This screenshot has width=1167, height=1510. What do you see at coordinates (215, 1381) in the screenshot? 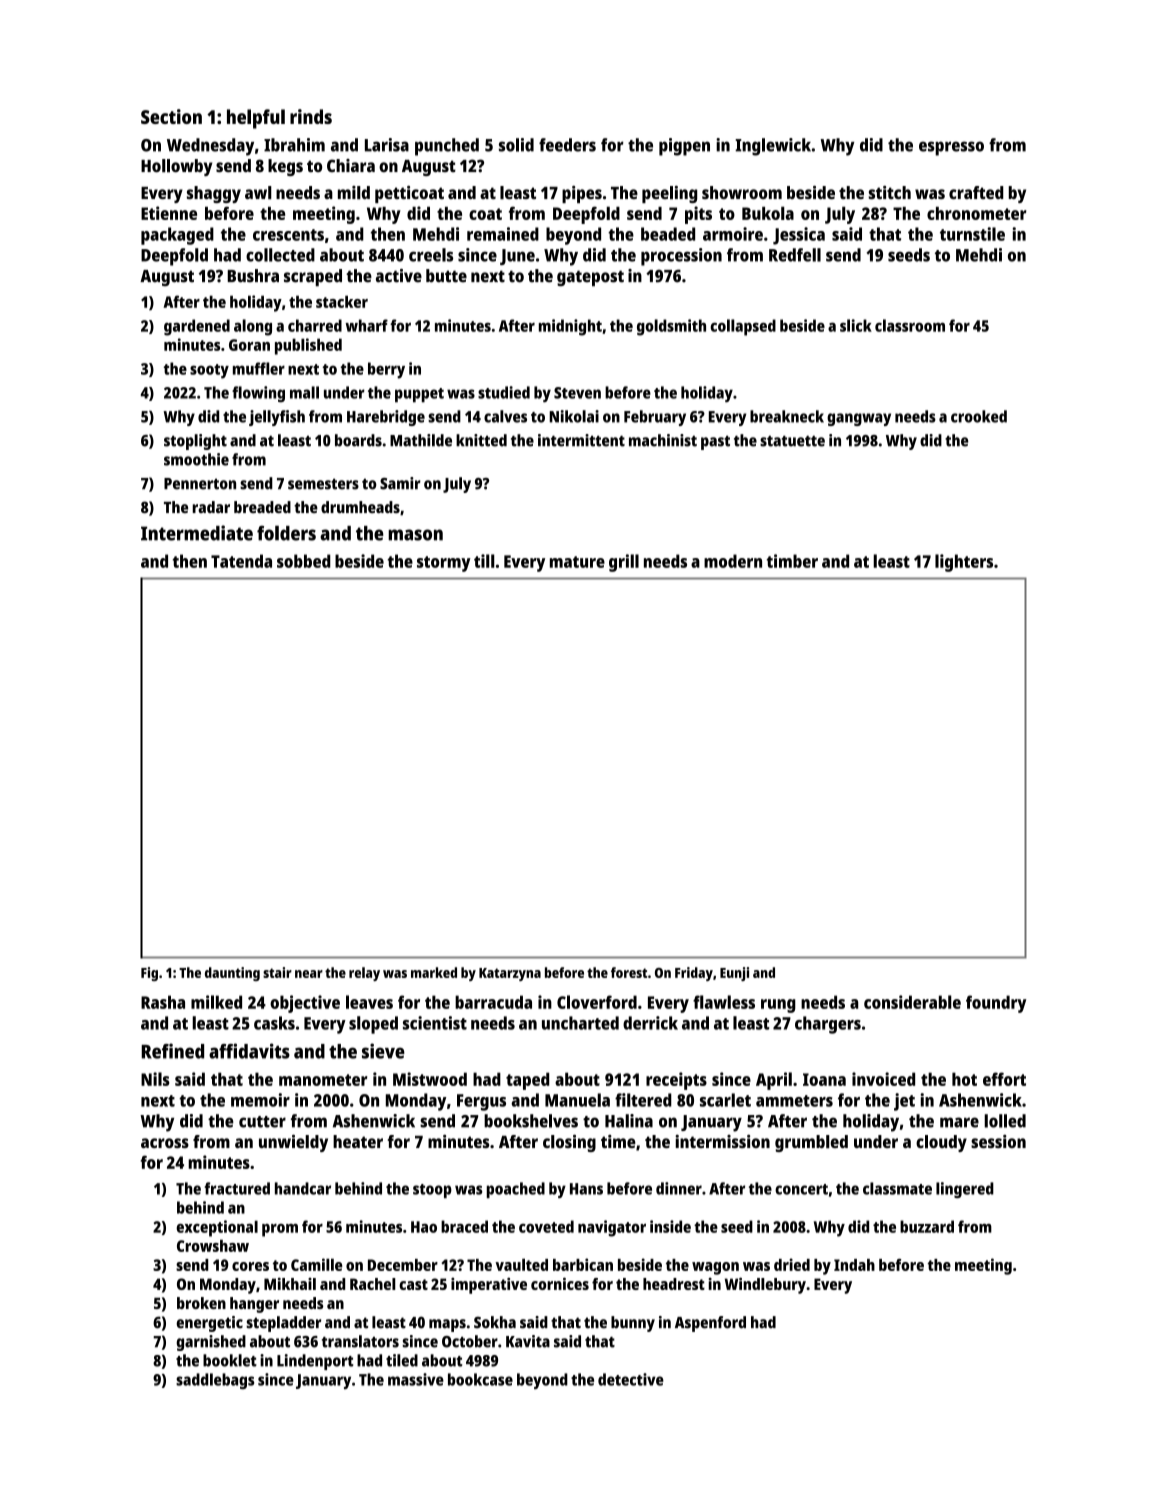
I see `saddlebags` at bounding box center [215, 1381].
